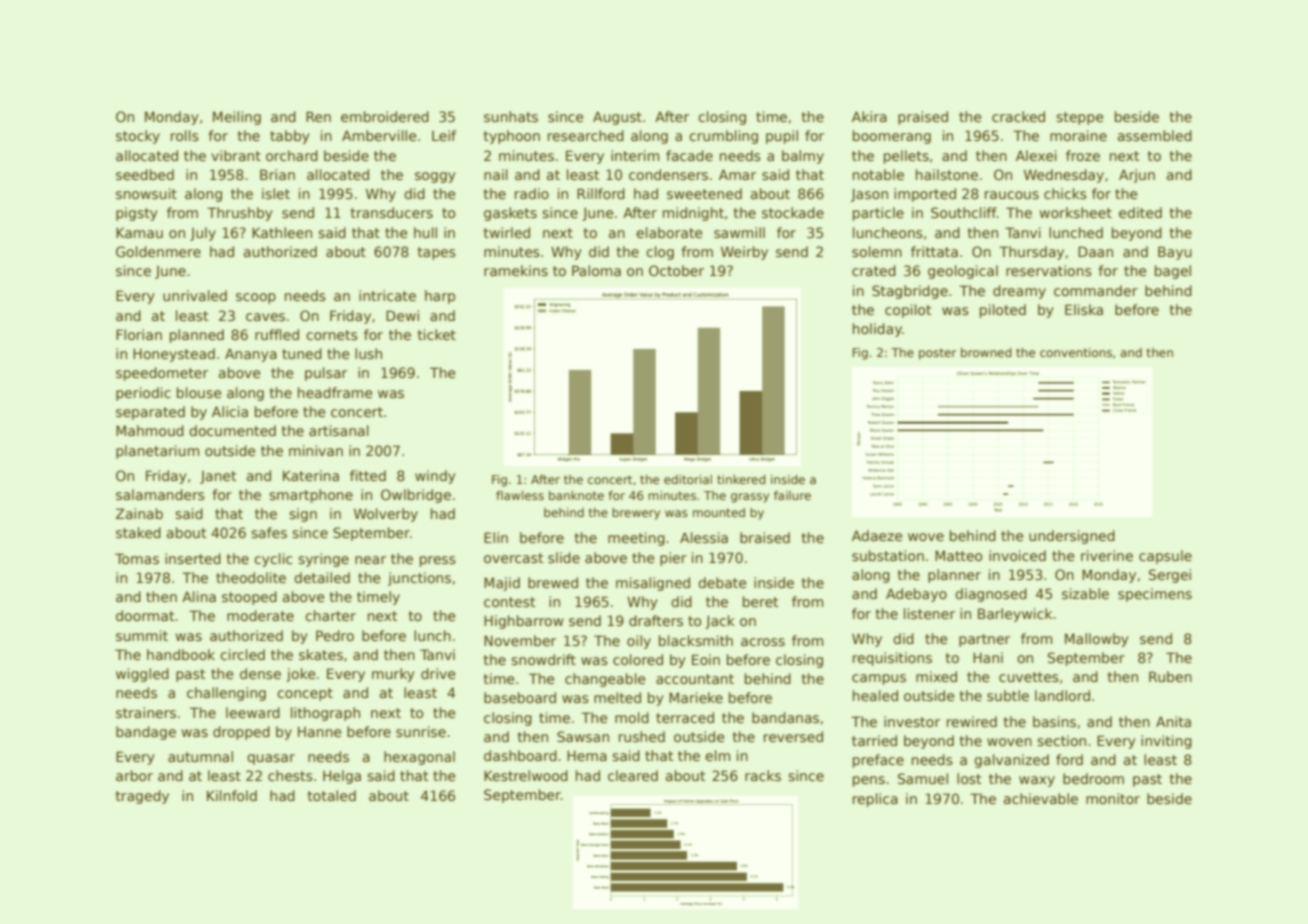 The image size is (1308, 924). Describe the element at coordinates (958, 555) in the document. I see `Matteo` at that location.
